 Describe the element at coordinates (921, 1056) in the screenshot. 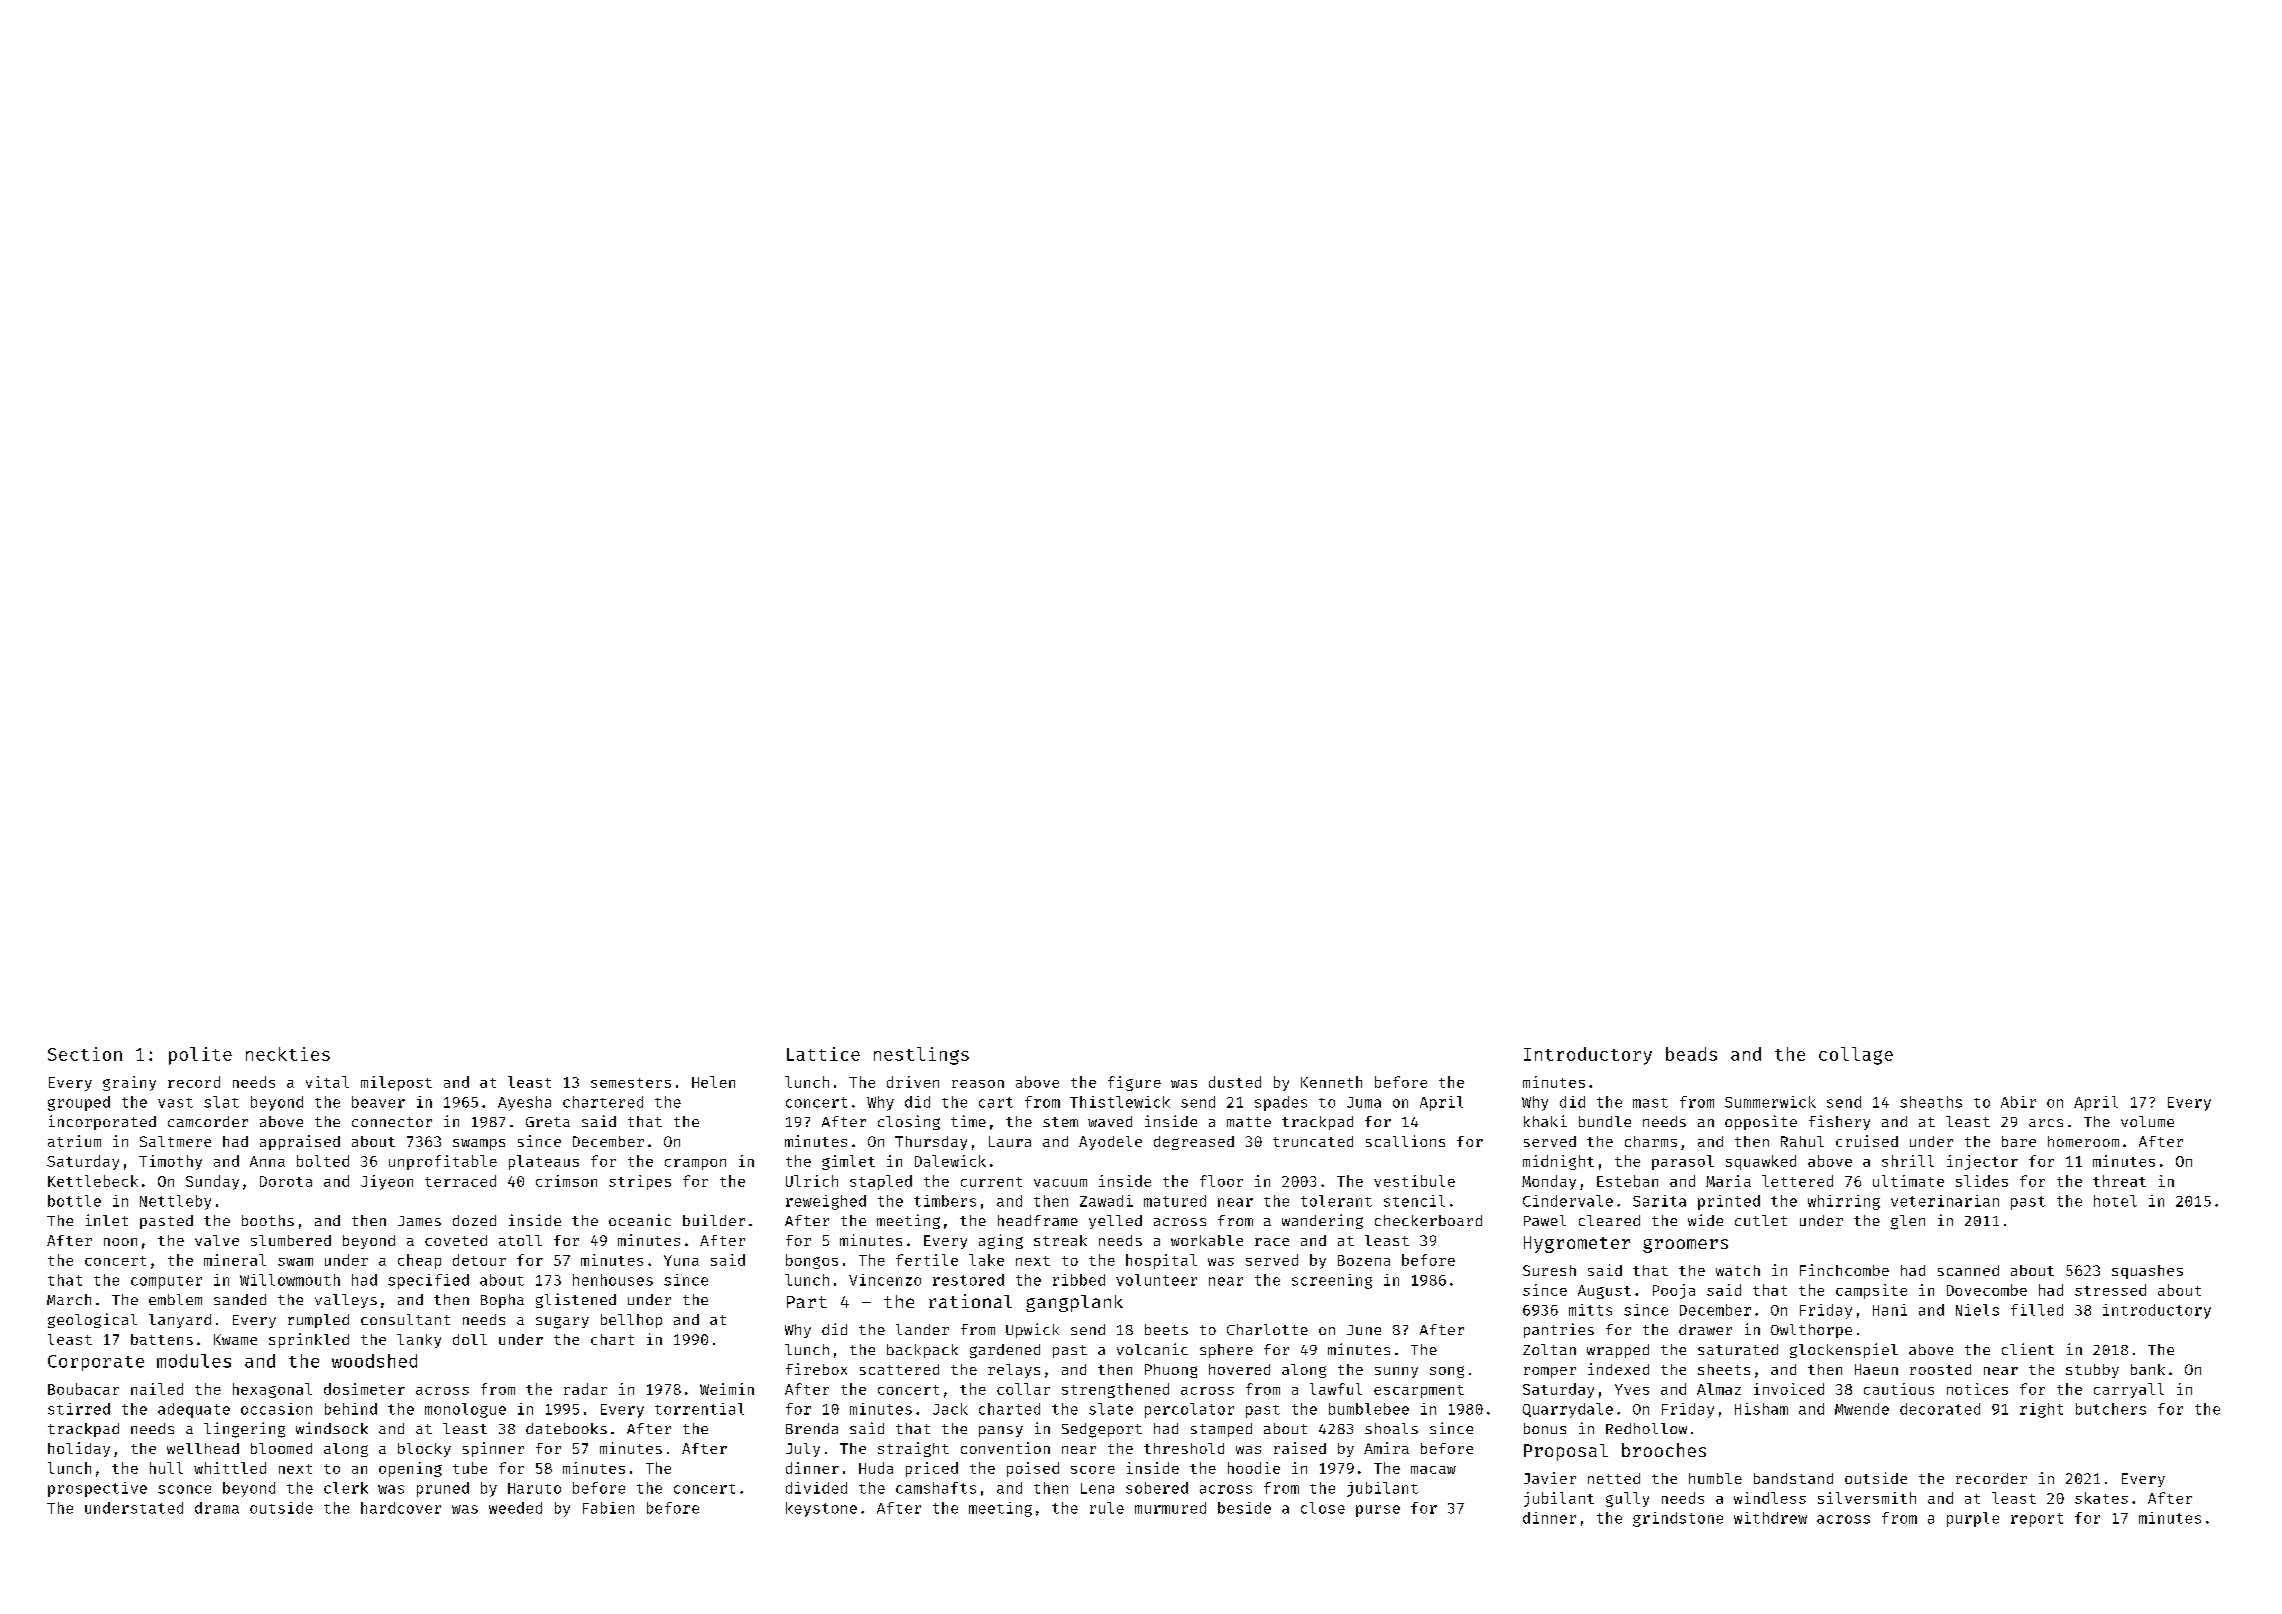

I see `nestlings` at that location.
